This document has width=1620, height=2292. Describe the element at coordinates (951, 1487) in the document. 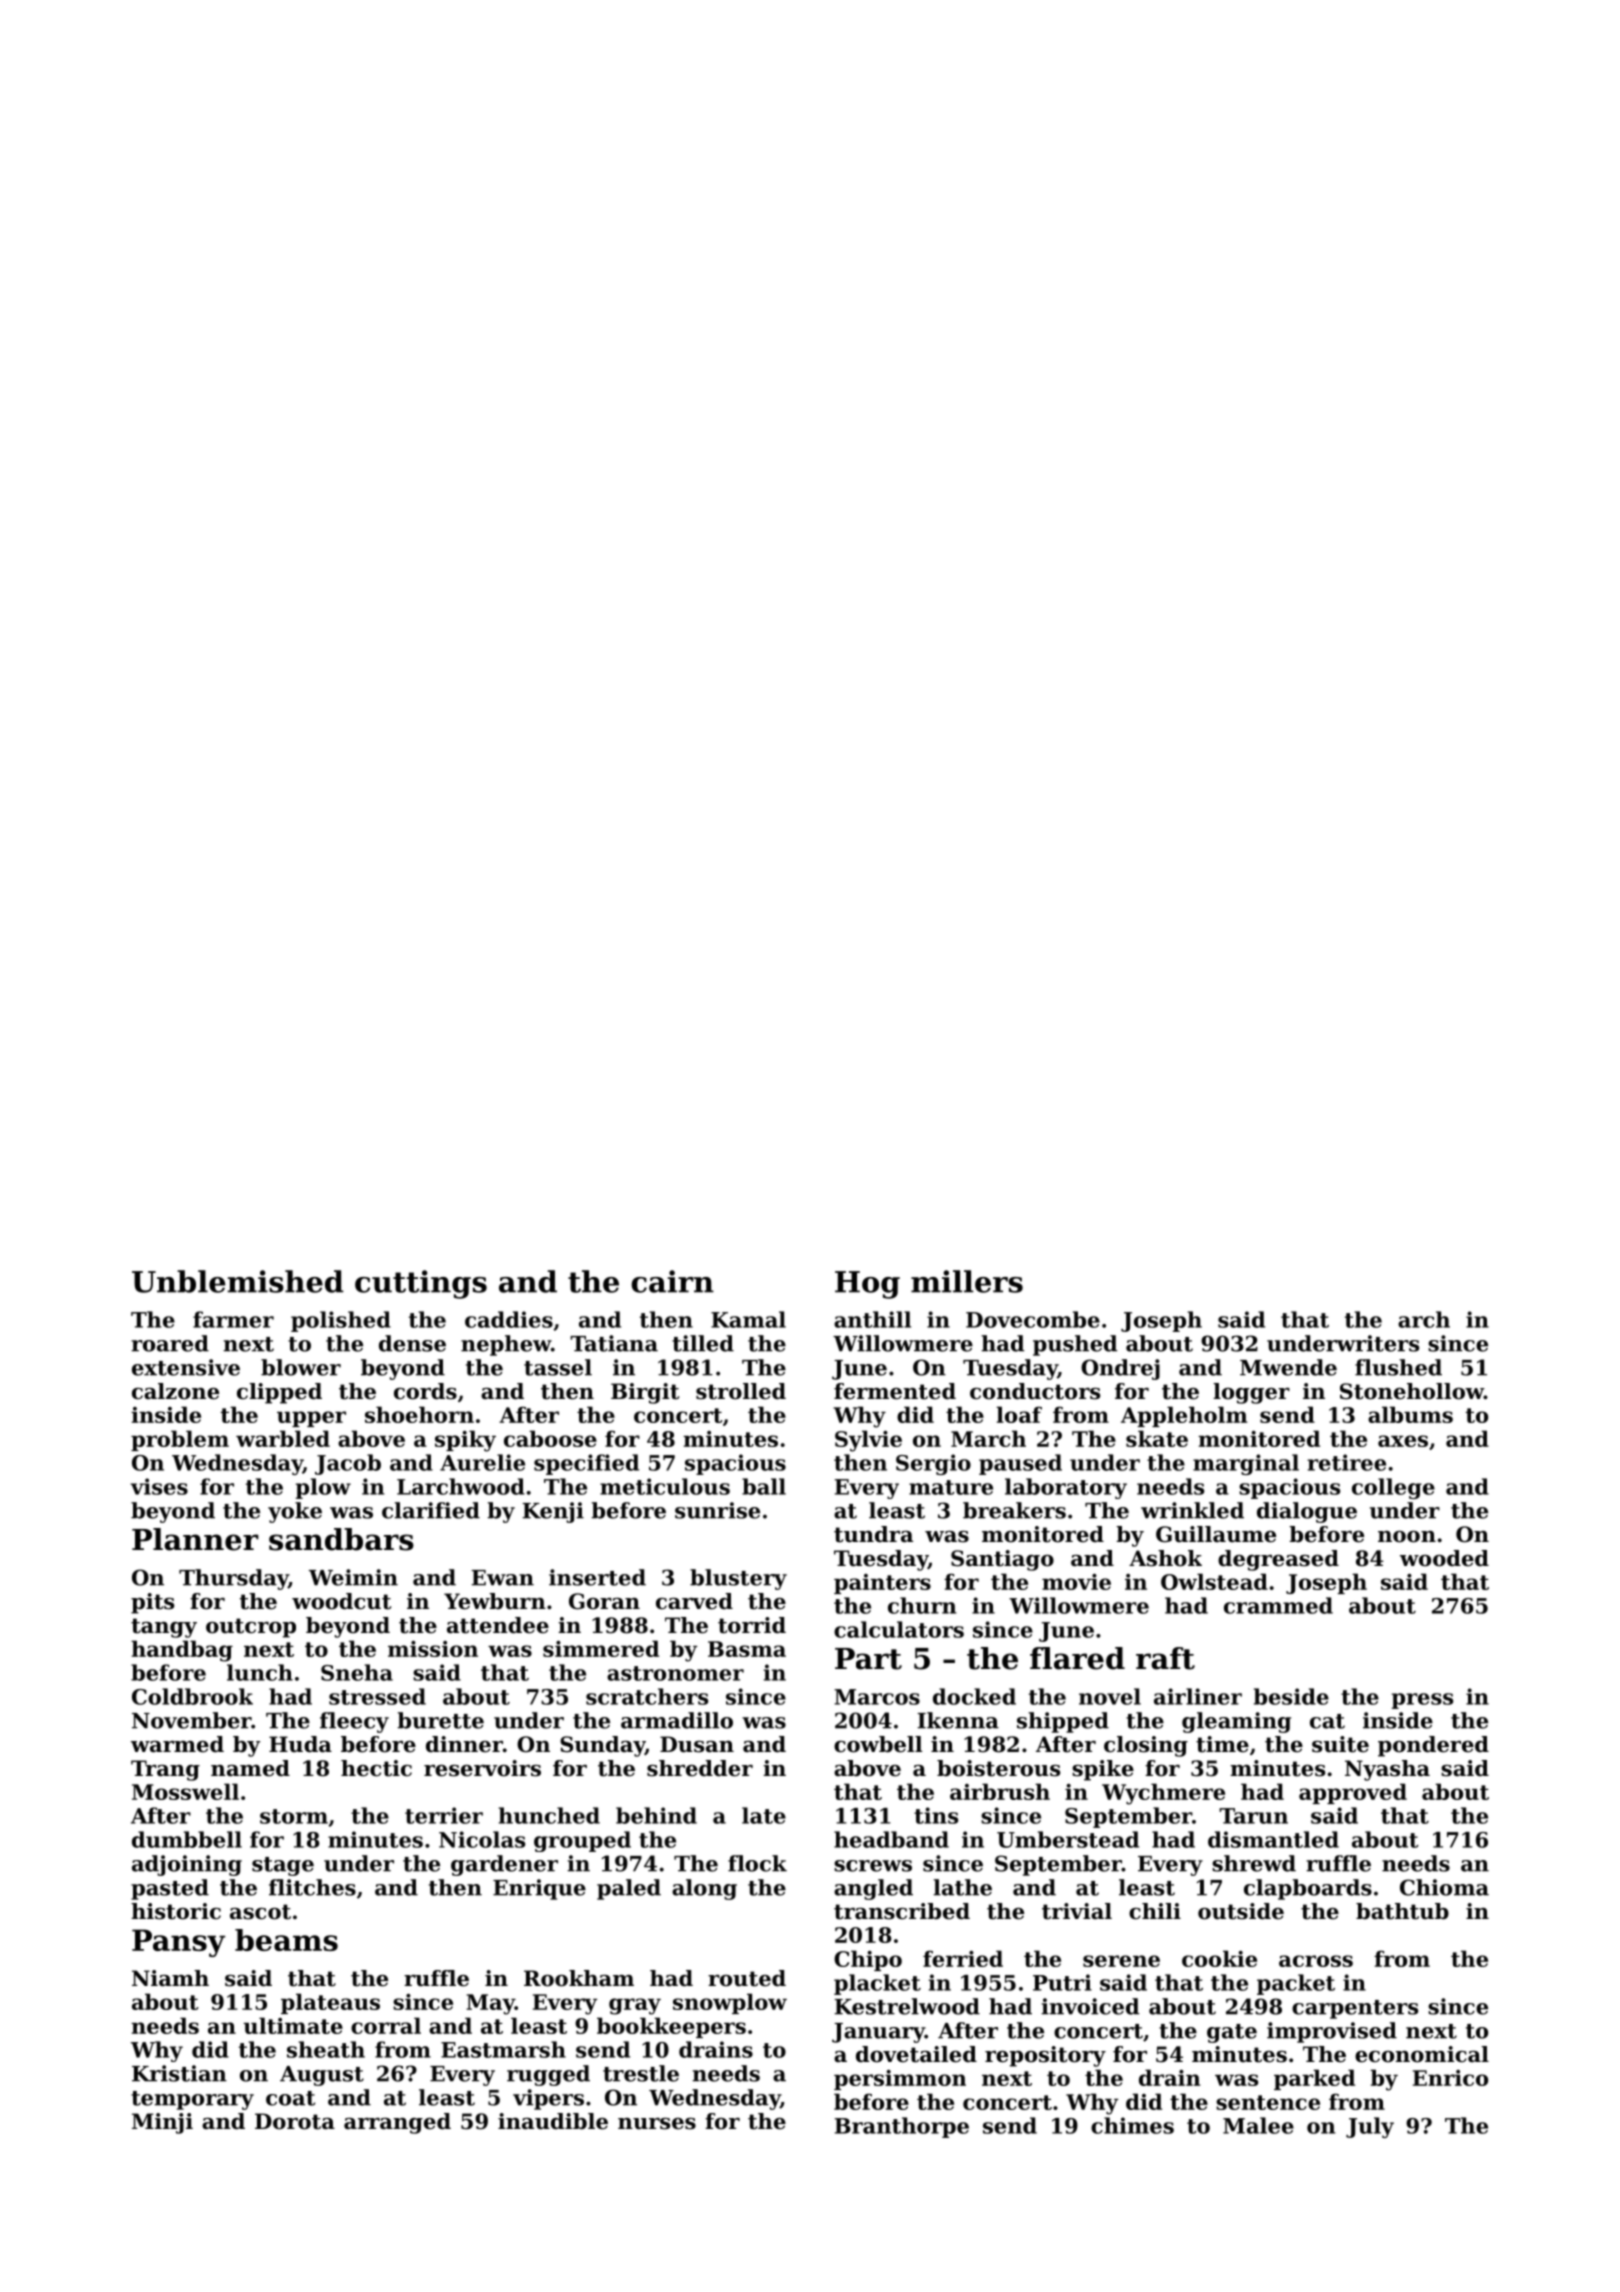

I see `mature` at that location.
